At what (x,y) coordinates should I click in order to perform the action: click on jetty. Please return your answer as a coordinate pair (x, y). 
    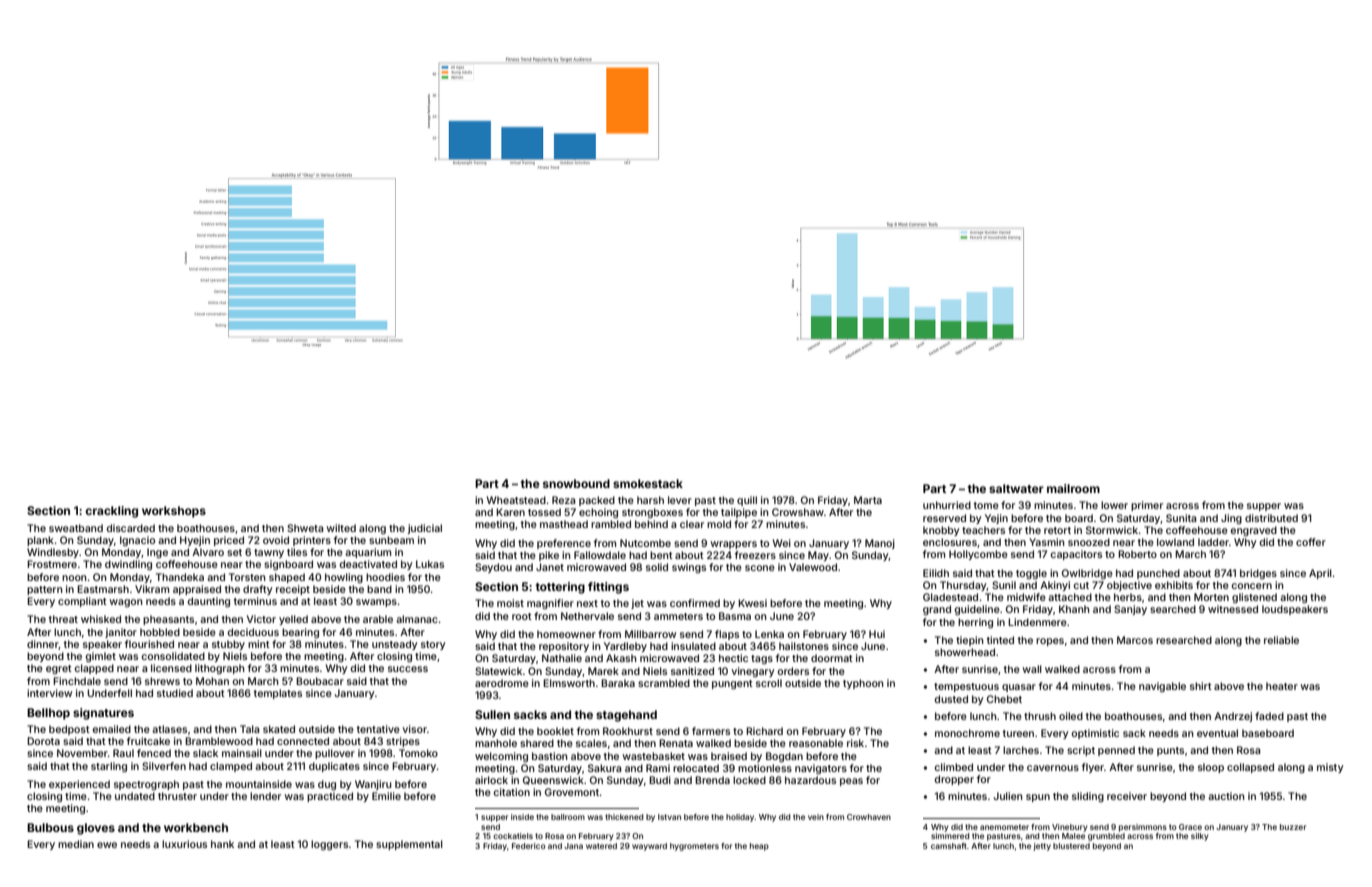
    Looking at the image, I should click on (1042, 847).
